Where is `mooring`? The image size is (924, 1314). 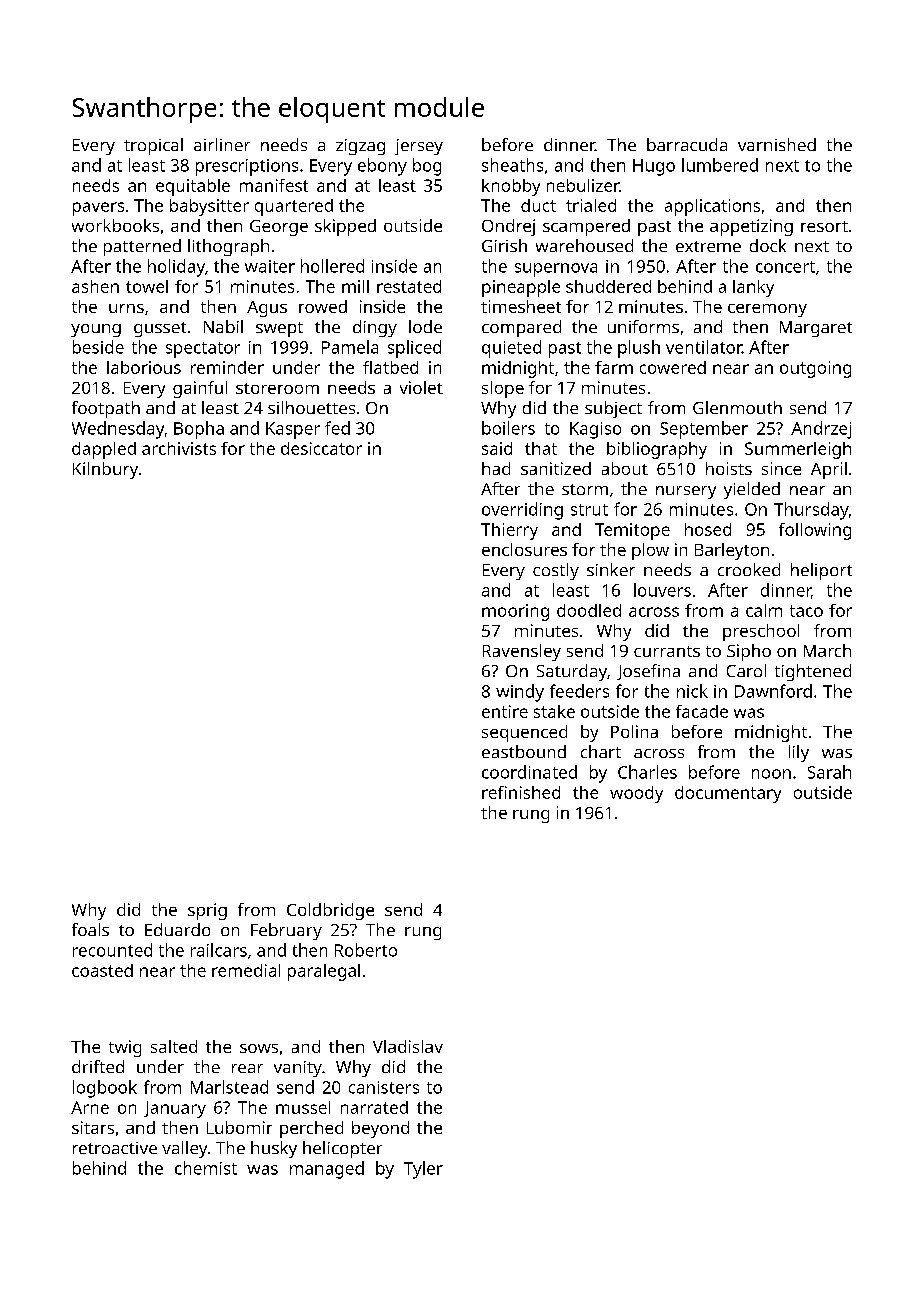 mooring is located at coordinates (515, 612).
